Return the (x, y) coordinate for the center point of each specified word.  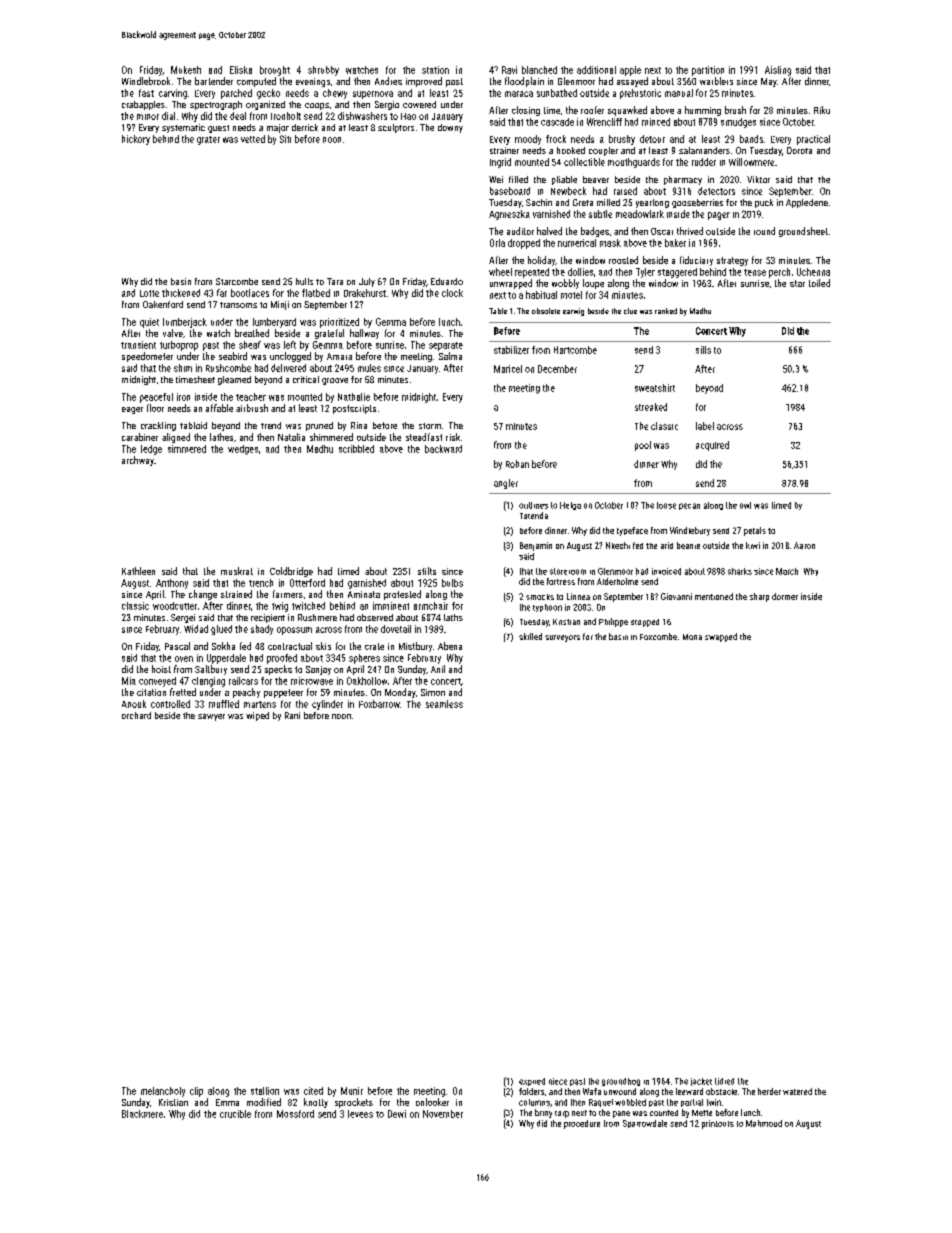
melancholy (163, 1092)
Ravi (509, 70)
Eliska (241, 70)
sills (703, 350)
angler (506, 484)
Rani (292, 715)
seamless (444, 704)
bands (751, 139)
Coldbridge (291, 572)
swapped (721, 637)
